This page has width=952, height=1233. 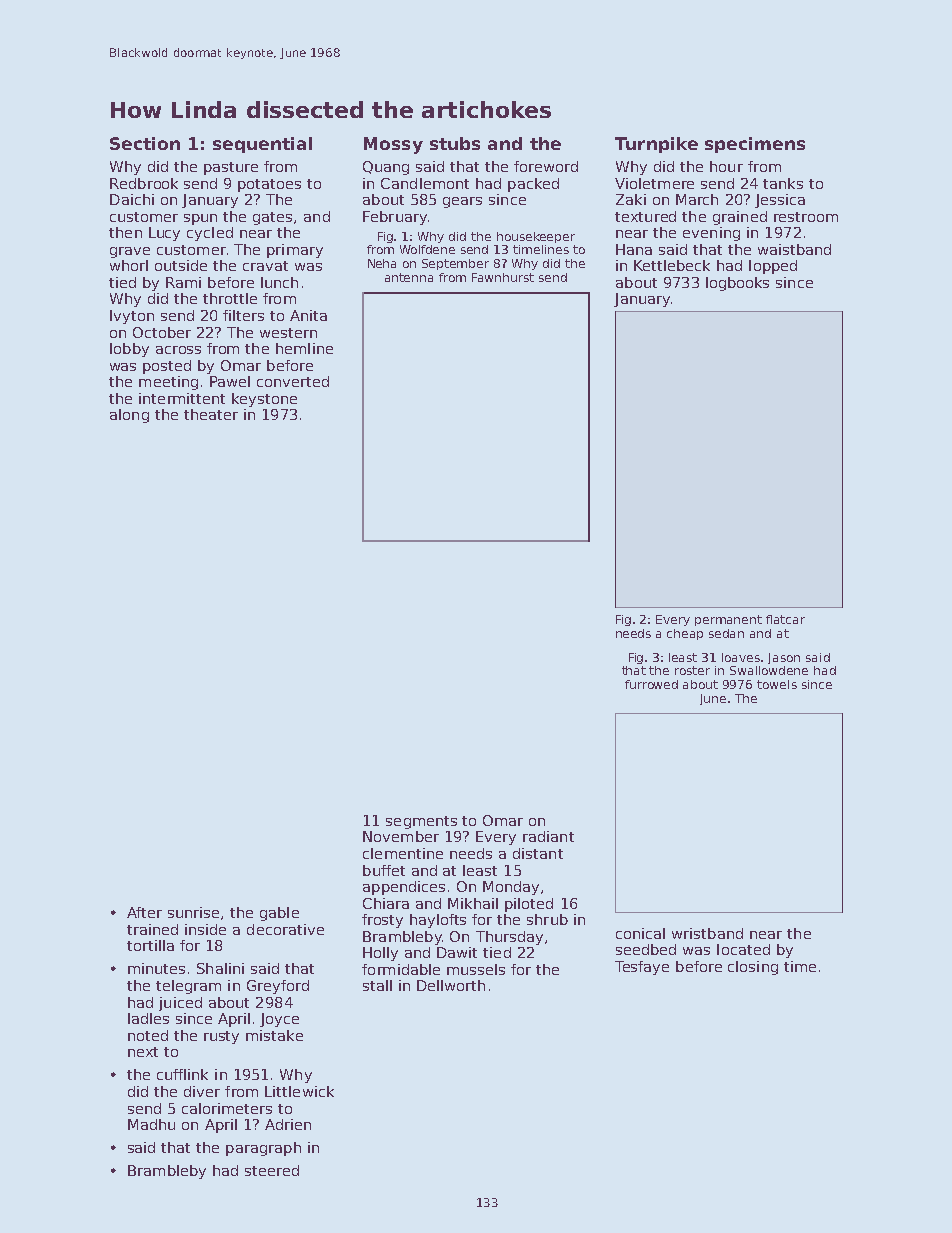 I want to click on sequential, so click(x=262, y=145).
